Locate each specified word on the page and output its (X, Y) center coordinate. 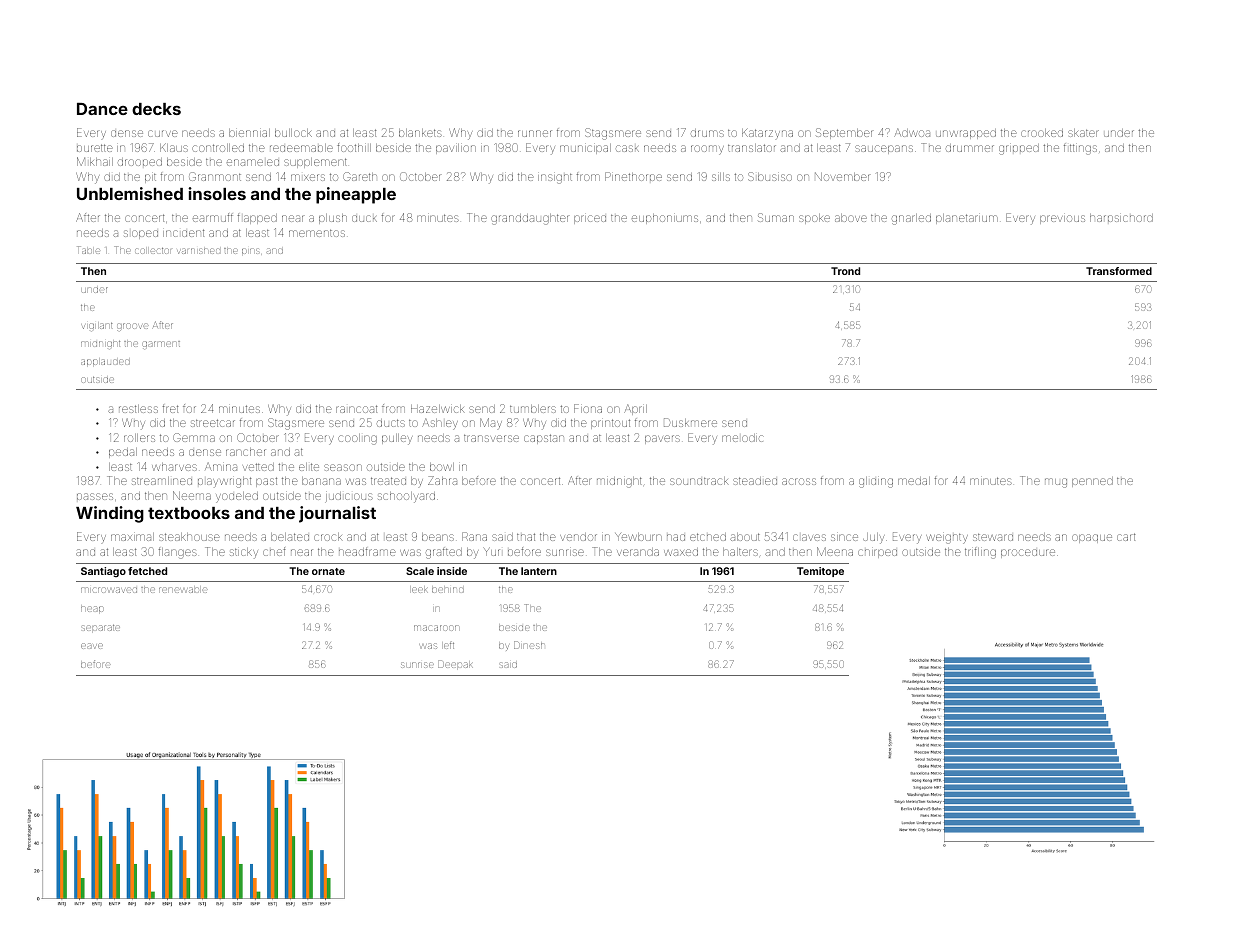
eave (92, 646)
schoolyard (406, 497)
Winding (110, 514)
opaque (1092, 538)
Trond (845, 271)
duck (364, 218)
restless (138, 409)
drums (707, 133)
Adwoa (912, 132)
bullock (293, 133)
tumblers (533, 409)
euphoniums (665, 219)
